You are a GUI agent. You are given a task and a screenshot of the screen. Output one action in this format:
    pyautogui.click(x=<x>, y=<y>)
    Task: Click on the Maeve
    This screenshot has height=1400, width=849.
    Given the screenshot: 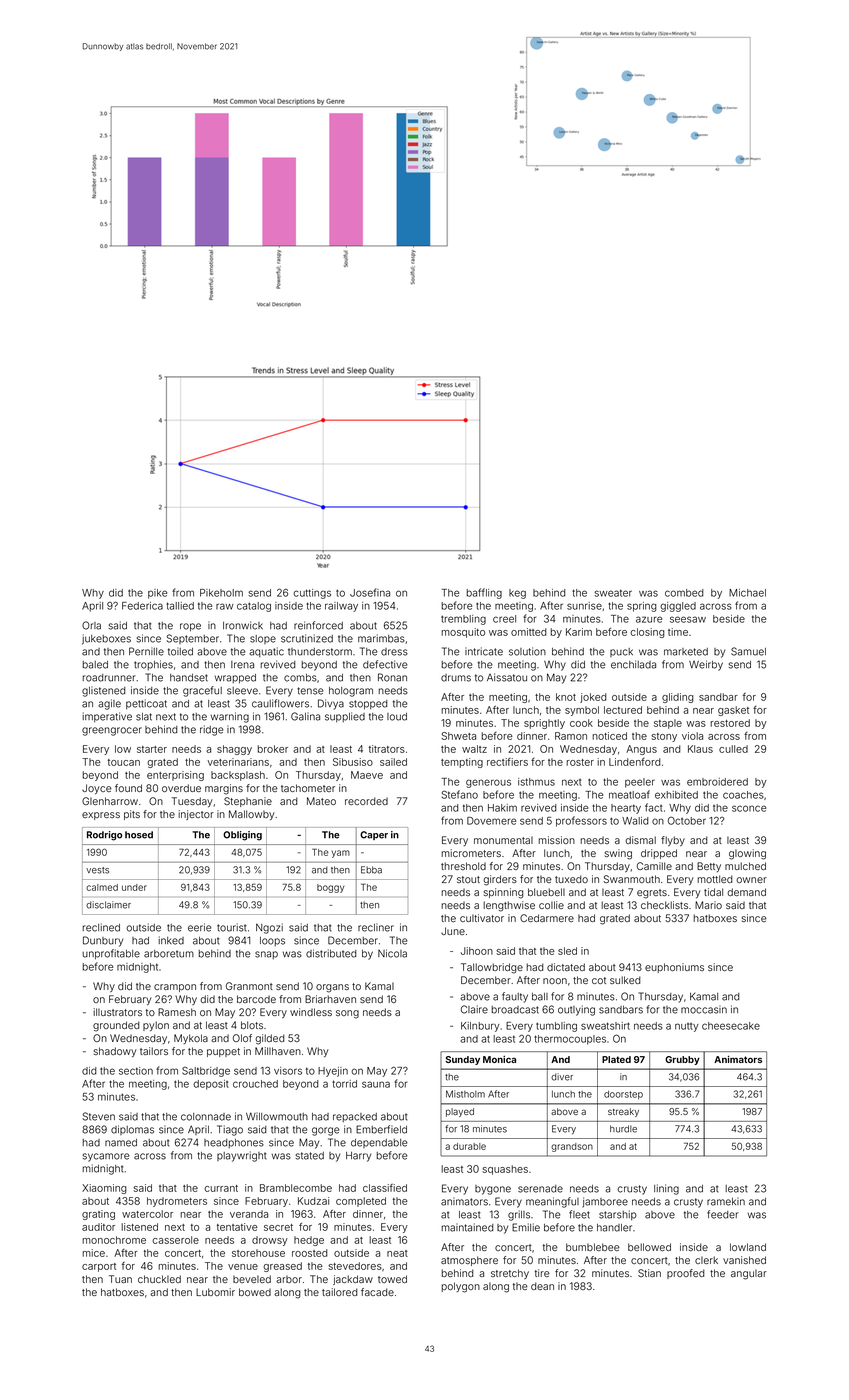 What is the action you would take?
    pyautogui.click(x=367, y=775)
